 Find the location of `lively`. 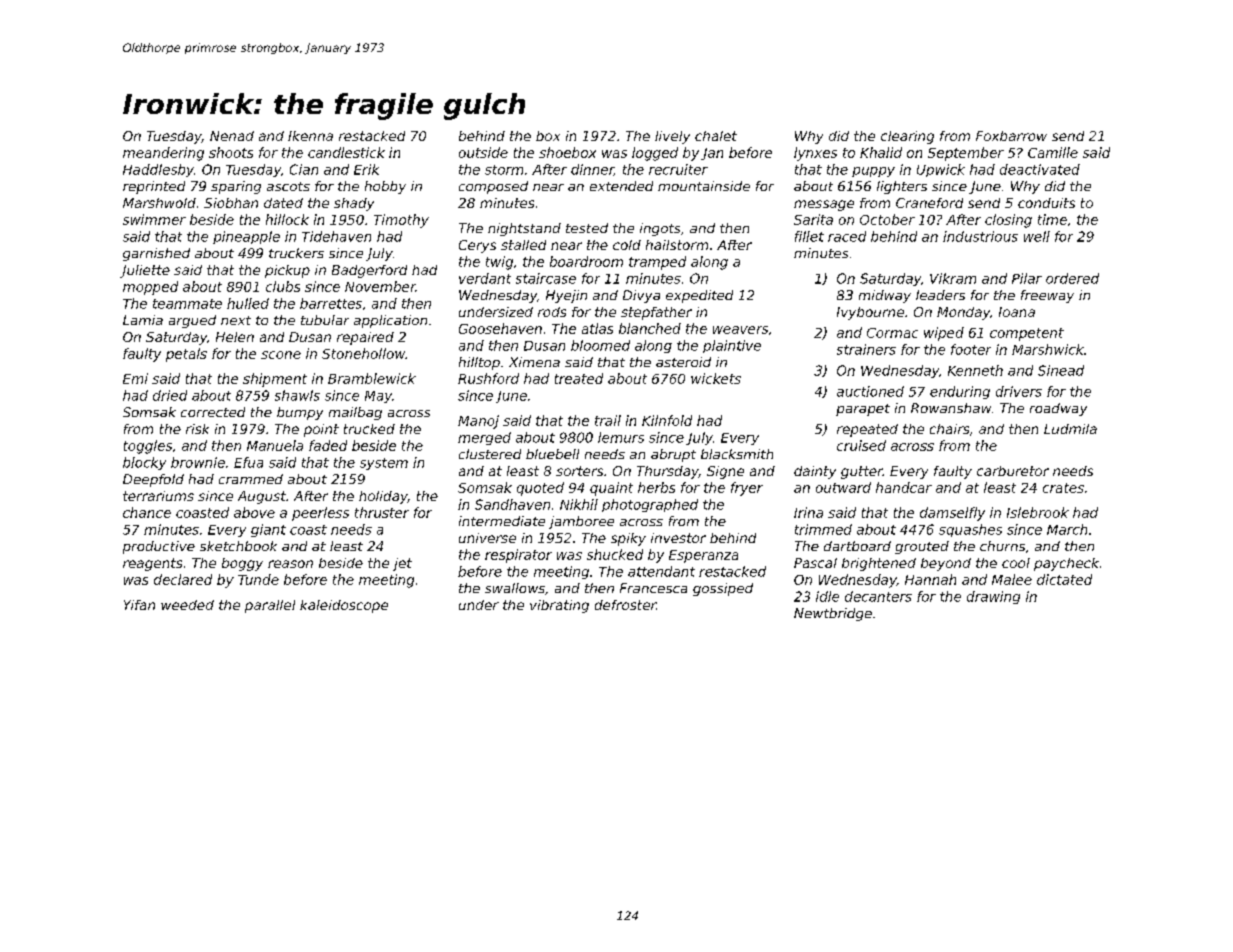

lively is located at coordinates (672, 137).
